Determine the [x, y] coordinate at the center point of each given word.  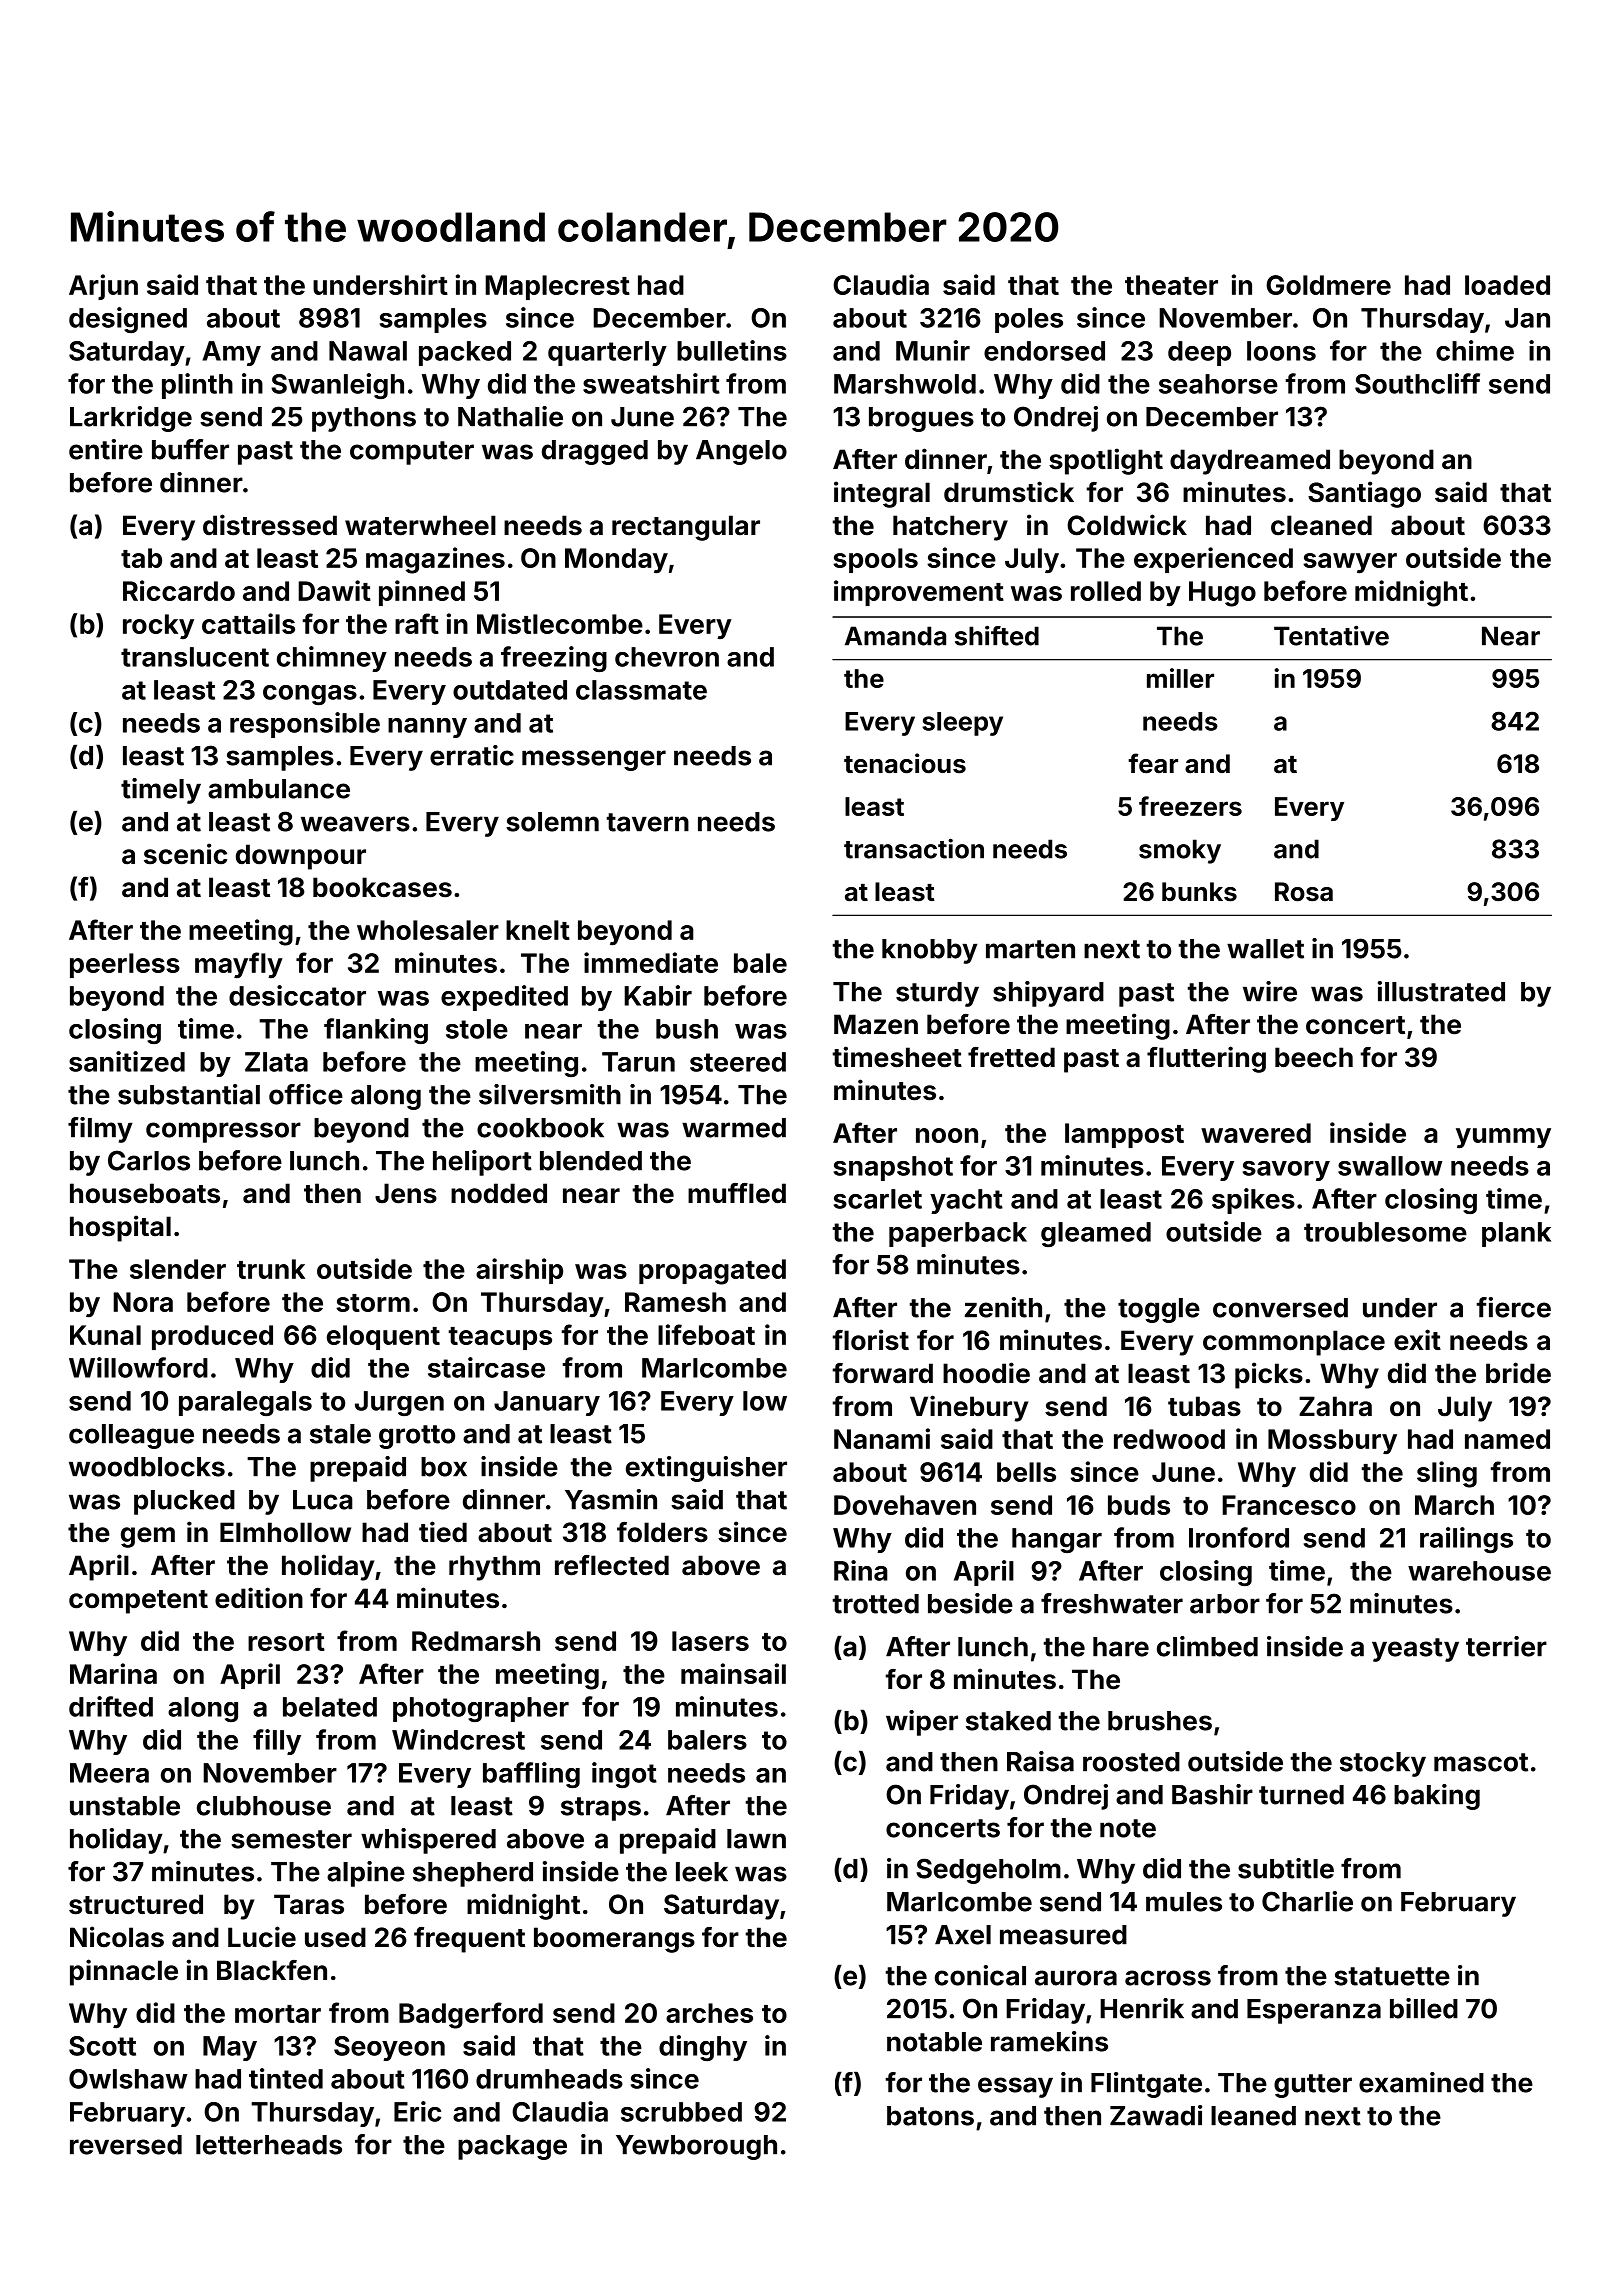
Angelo [741, 452]
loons [1281, 351]
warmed [734, 1128]
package [512, 2147]
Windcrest [458, 1739]
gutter [1313, 2086]
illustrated [1441, 991]
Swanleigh [337, 386]
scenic [185, 854]
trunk [271, 1269]
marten [1030, 949]
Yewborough [696, 2147]
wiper [922, 1723]
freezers [1190, 806]
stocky [1383, 1764]
